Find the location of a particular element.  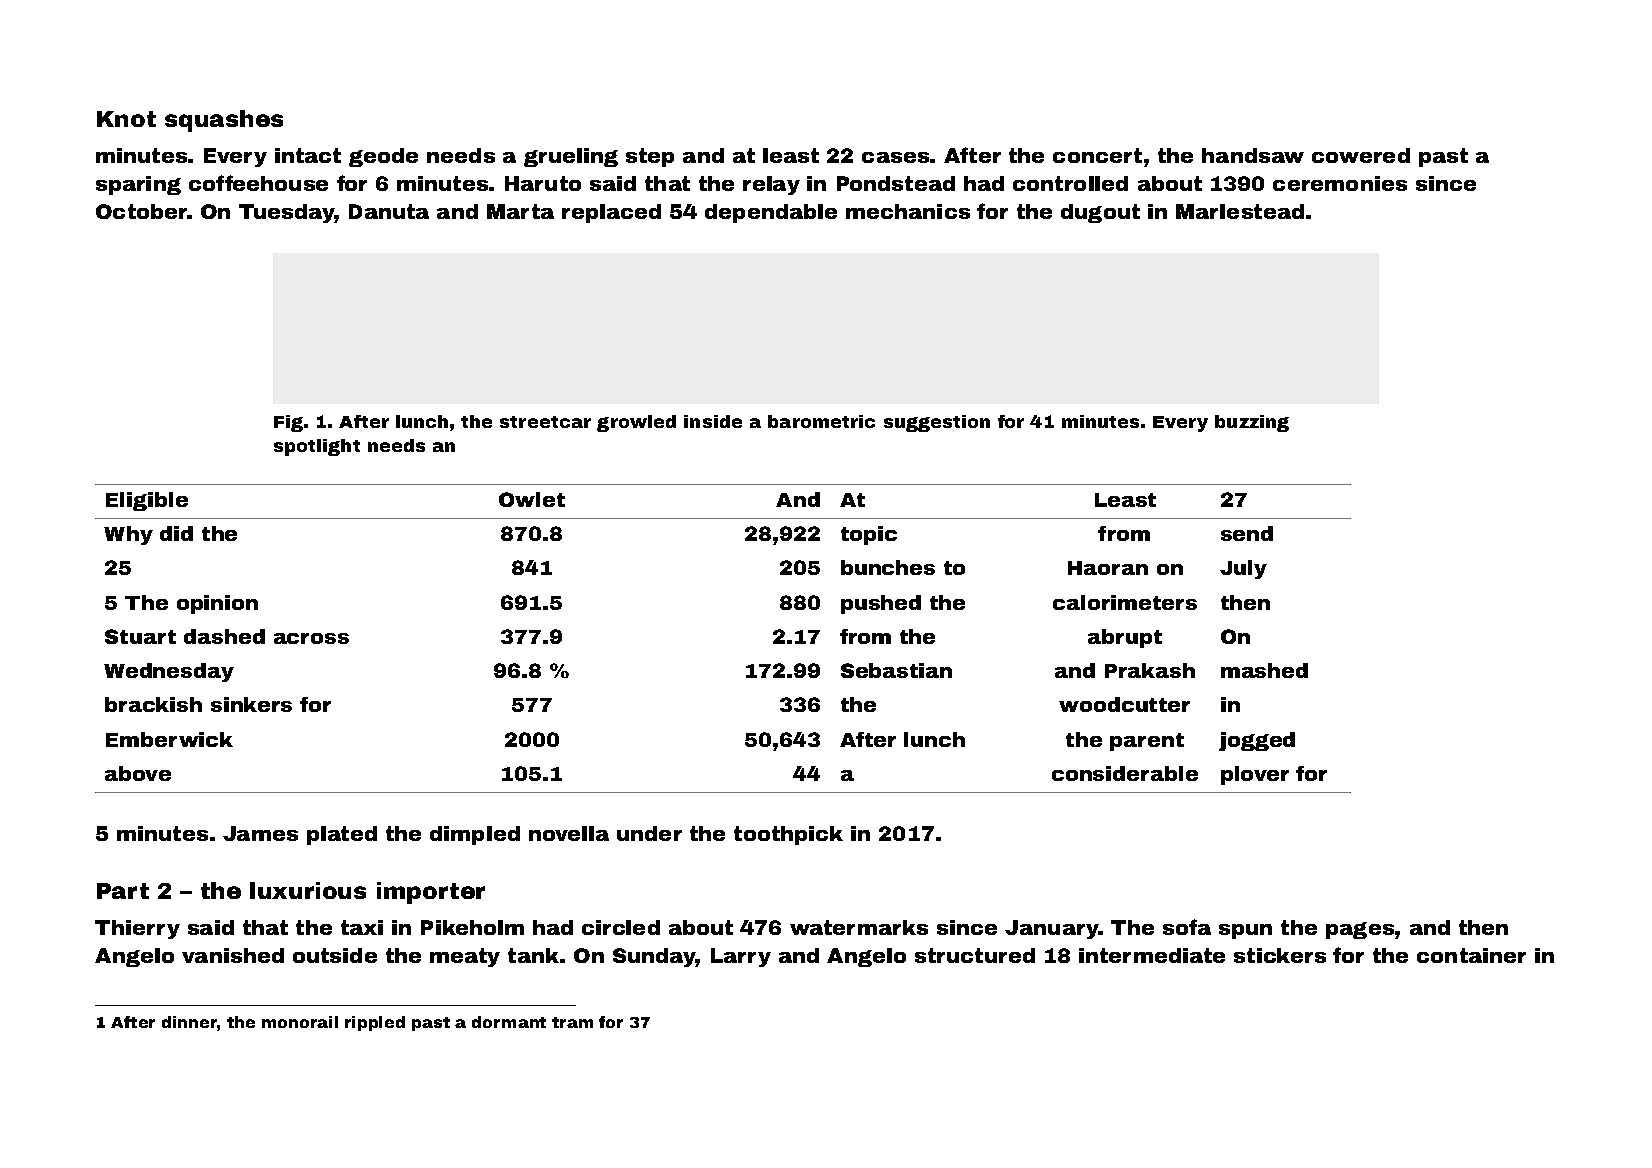

circled is located at coordinates (621, 927).
